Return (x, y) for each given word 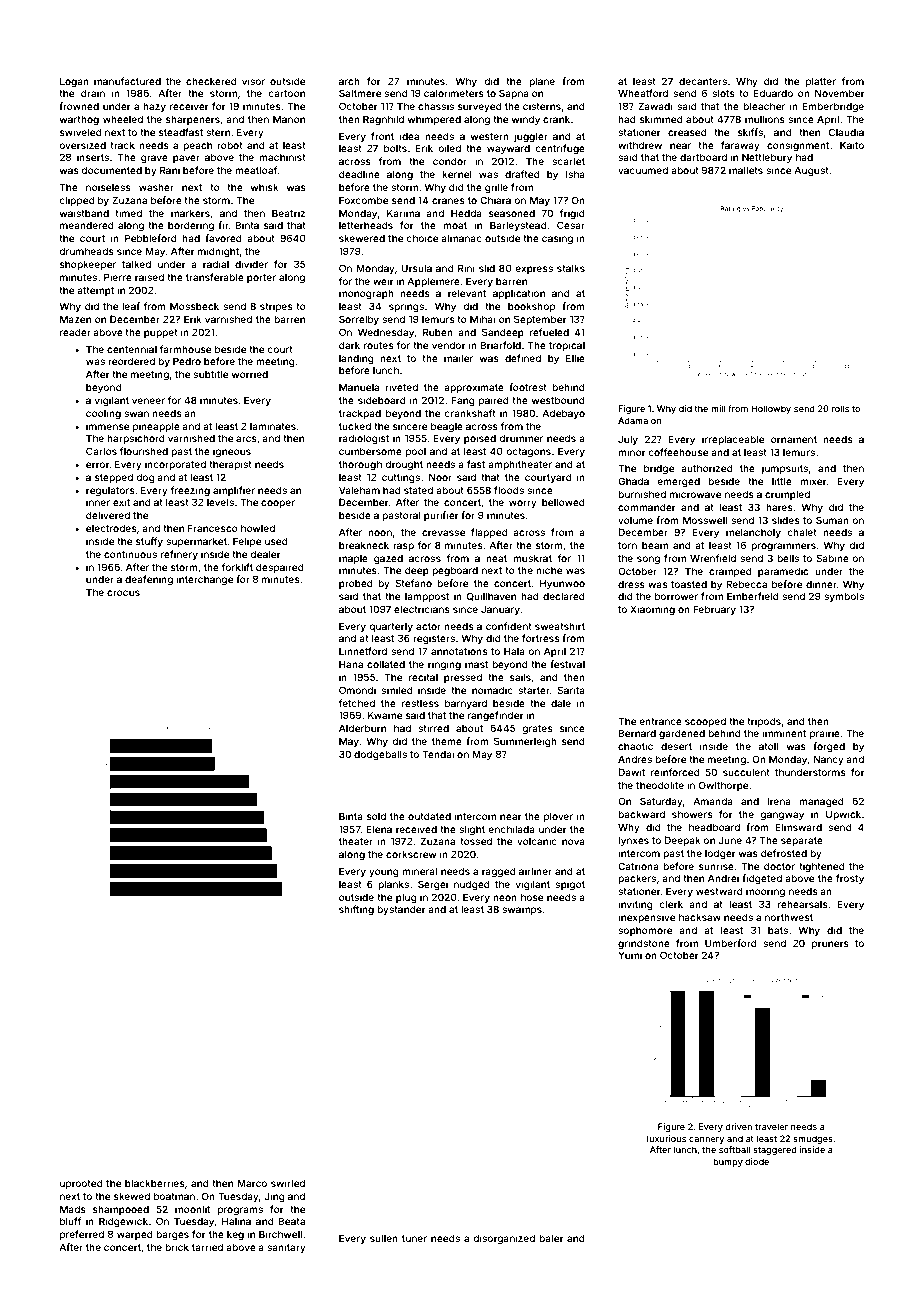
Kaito (852, 145)
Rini (466, 268)
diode (757, 1161)
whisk (265, 187)
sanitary (286, 1248)
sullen (384, 1238)
